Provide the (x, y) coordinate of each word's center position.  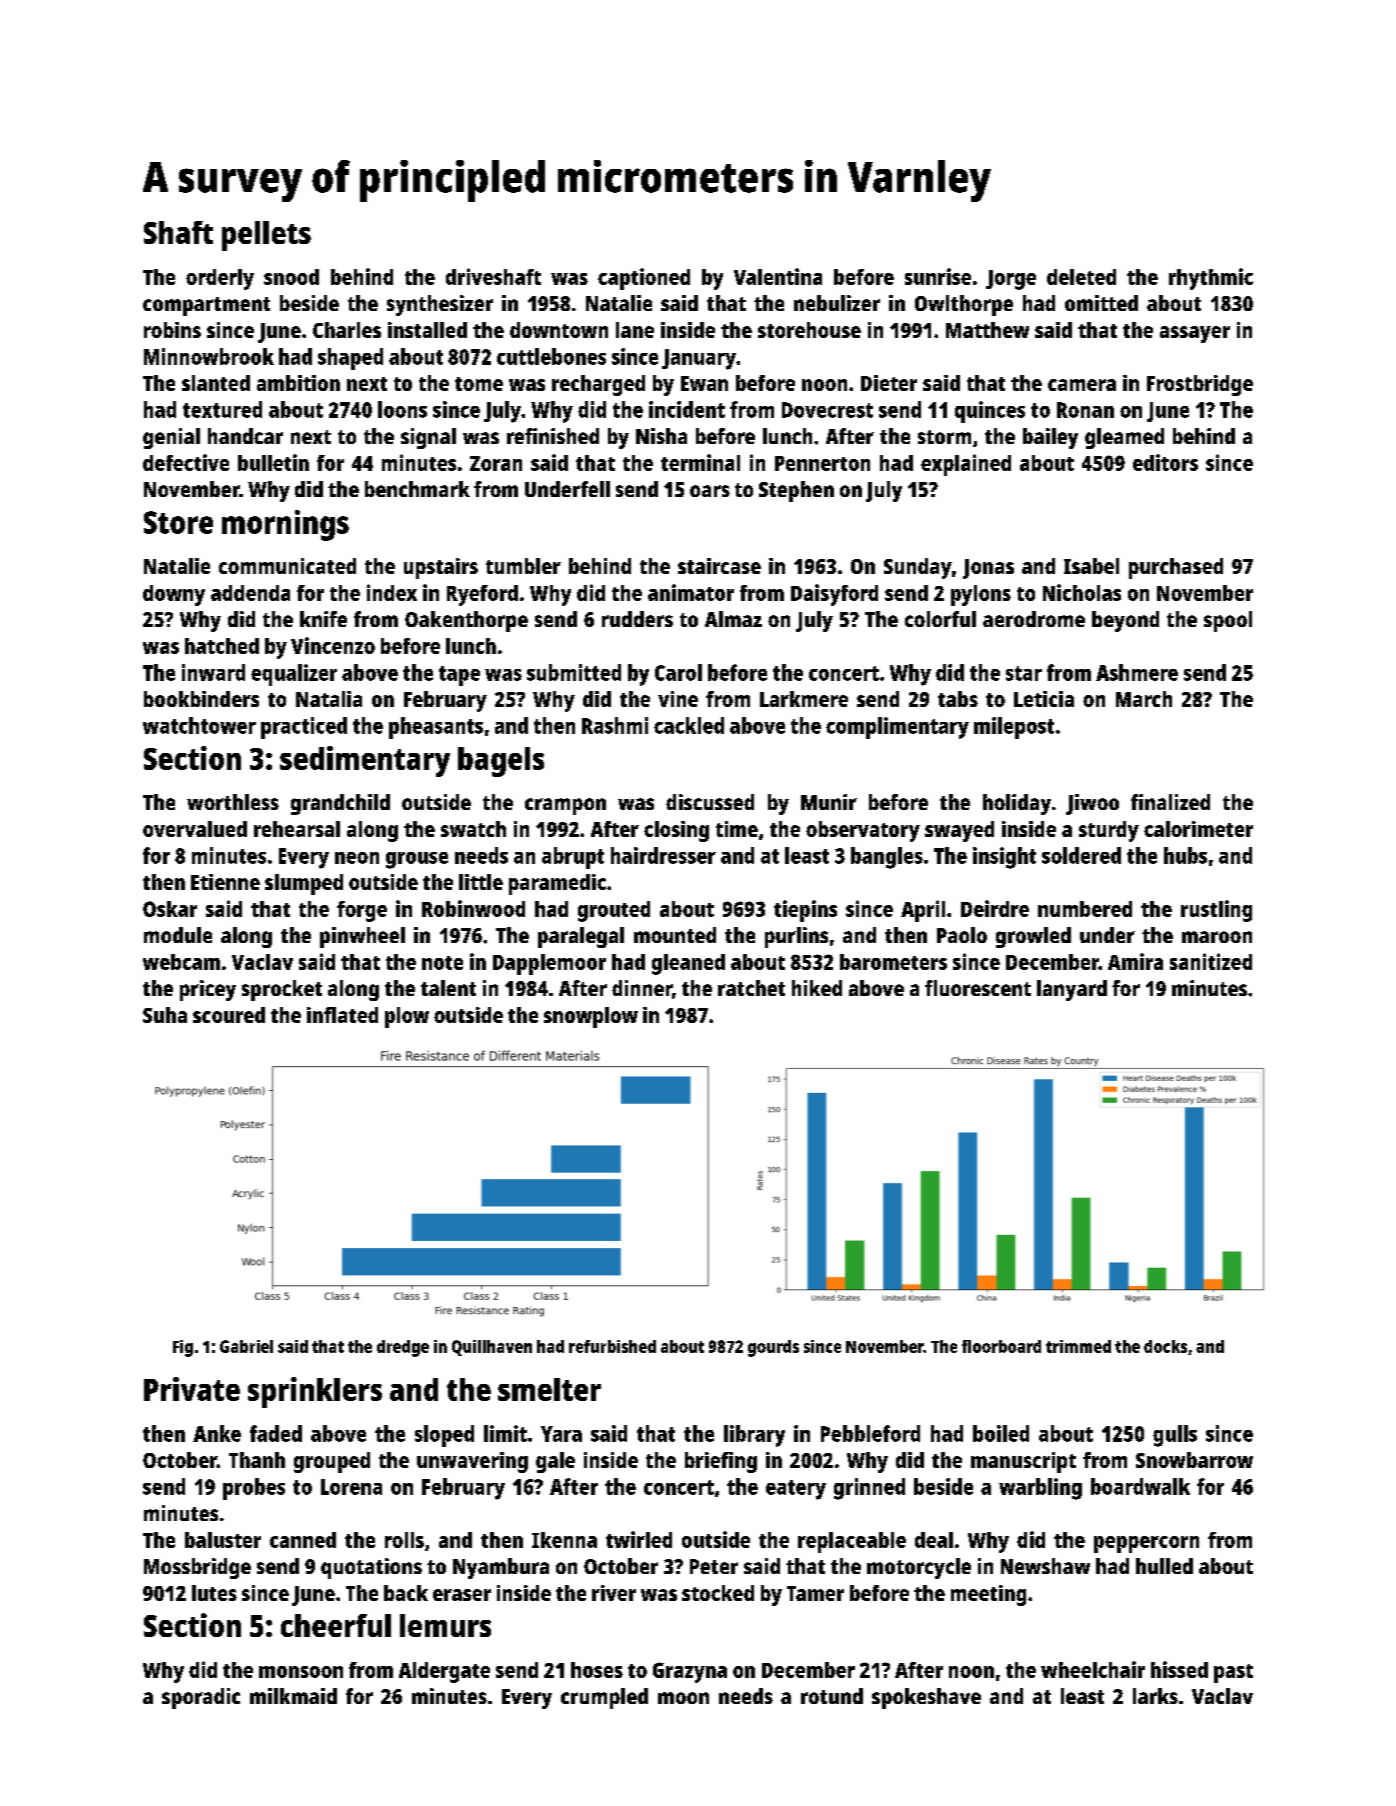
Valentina (778, 276)
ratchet (751, 988)
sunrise (938, 276)
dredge (403, 1348)
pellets (266, 236)
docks (1165, 1346)
